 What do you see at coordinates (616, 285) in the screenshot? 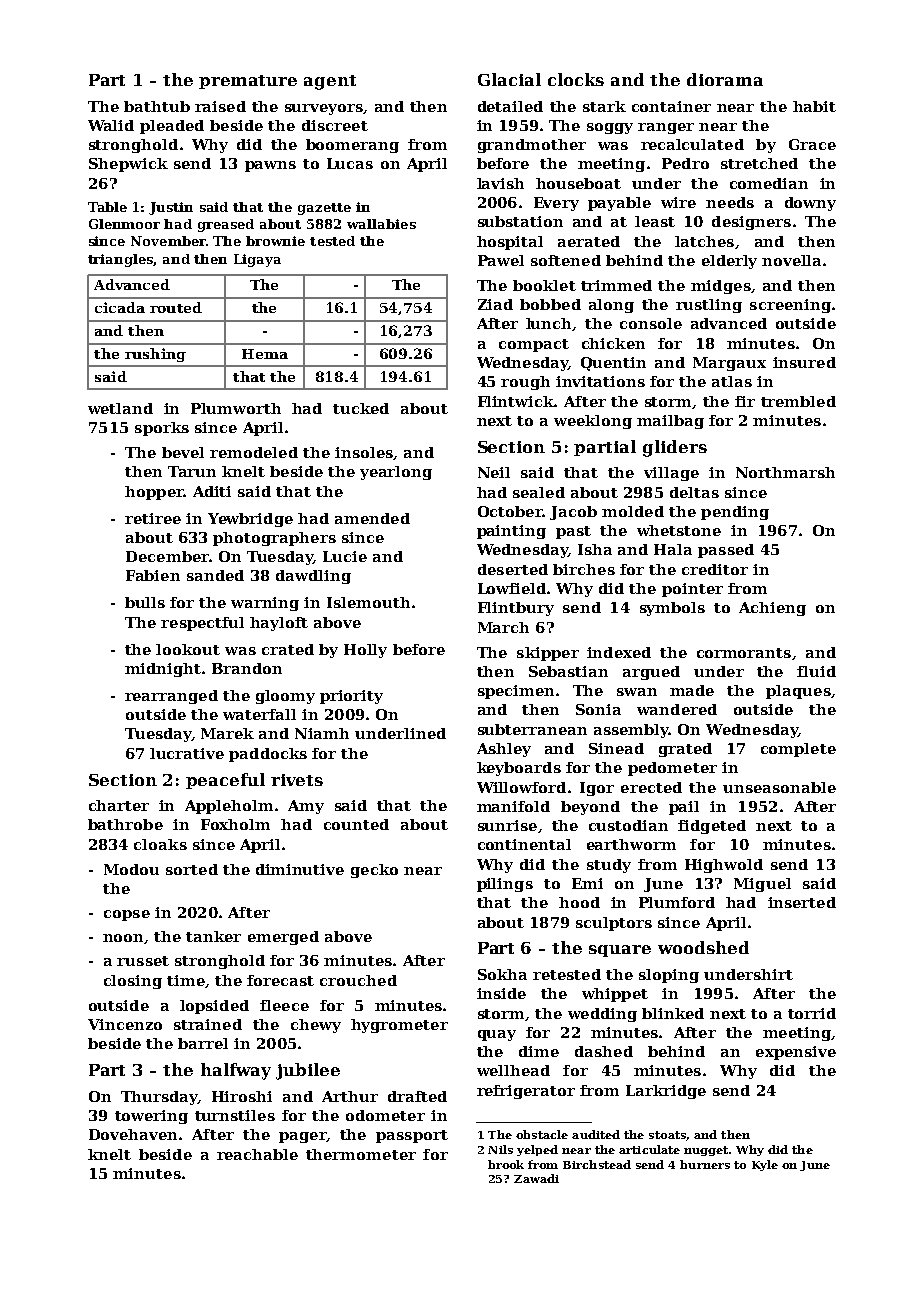
I see `trimmed` at bounding box center [616, 285].
